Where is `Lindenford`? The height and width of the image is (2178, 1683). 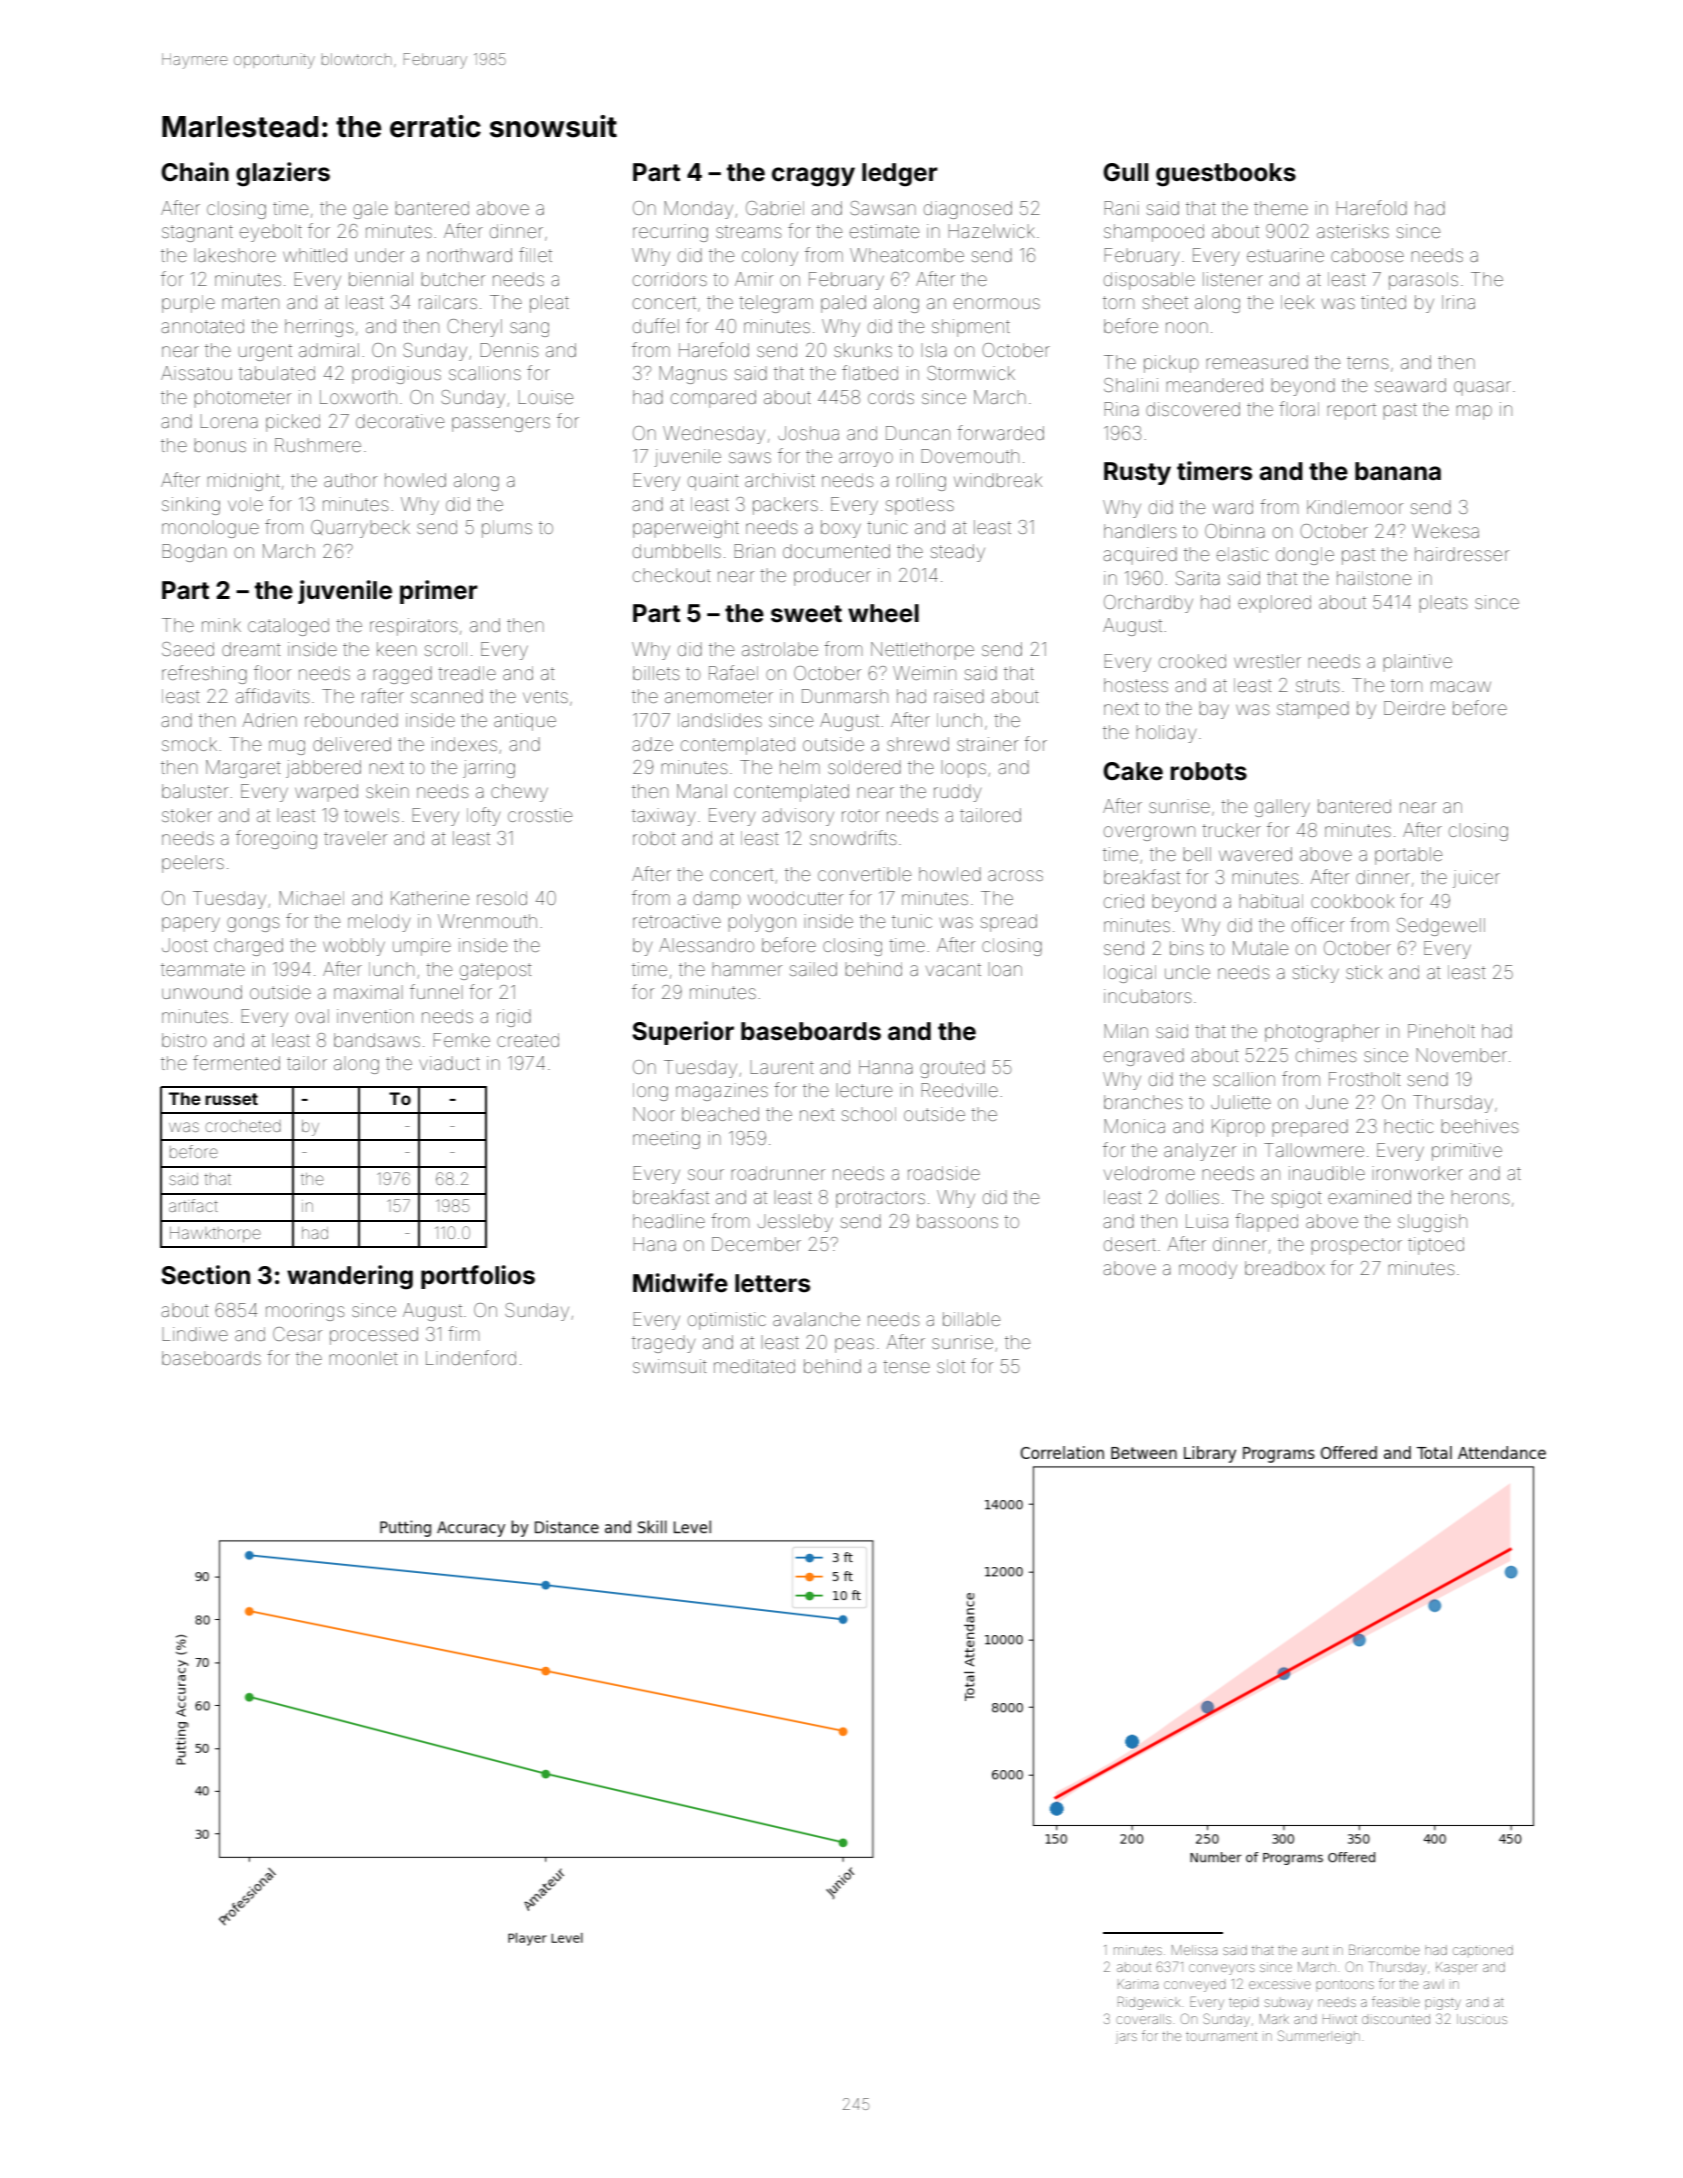 Lindenford is located at coordinates (471, 1357).
